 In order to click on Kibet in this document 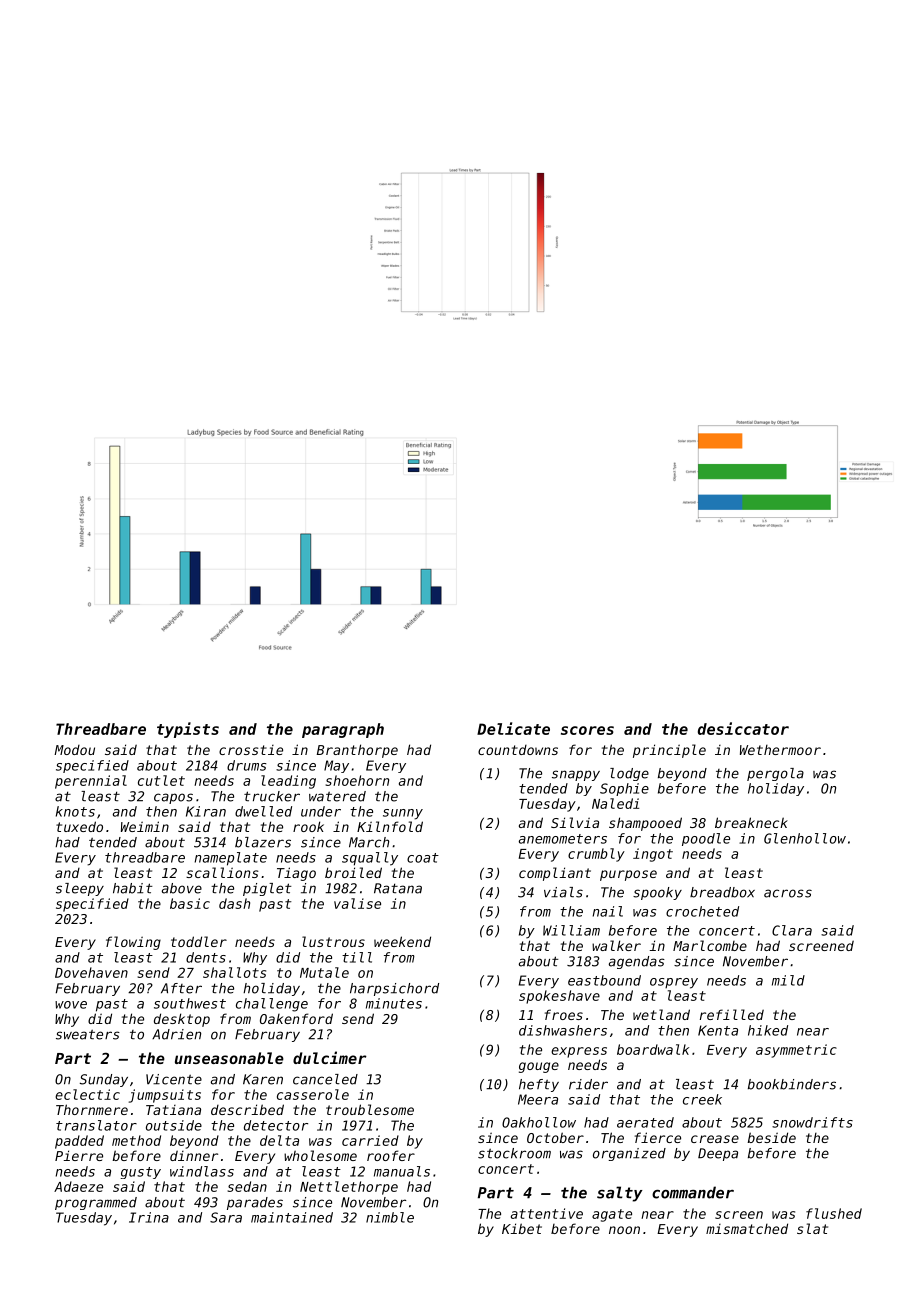, I will do `click(522, 1228)`.
